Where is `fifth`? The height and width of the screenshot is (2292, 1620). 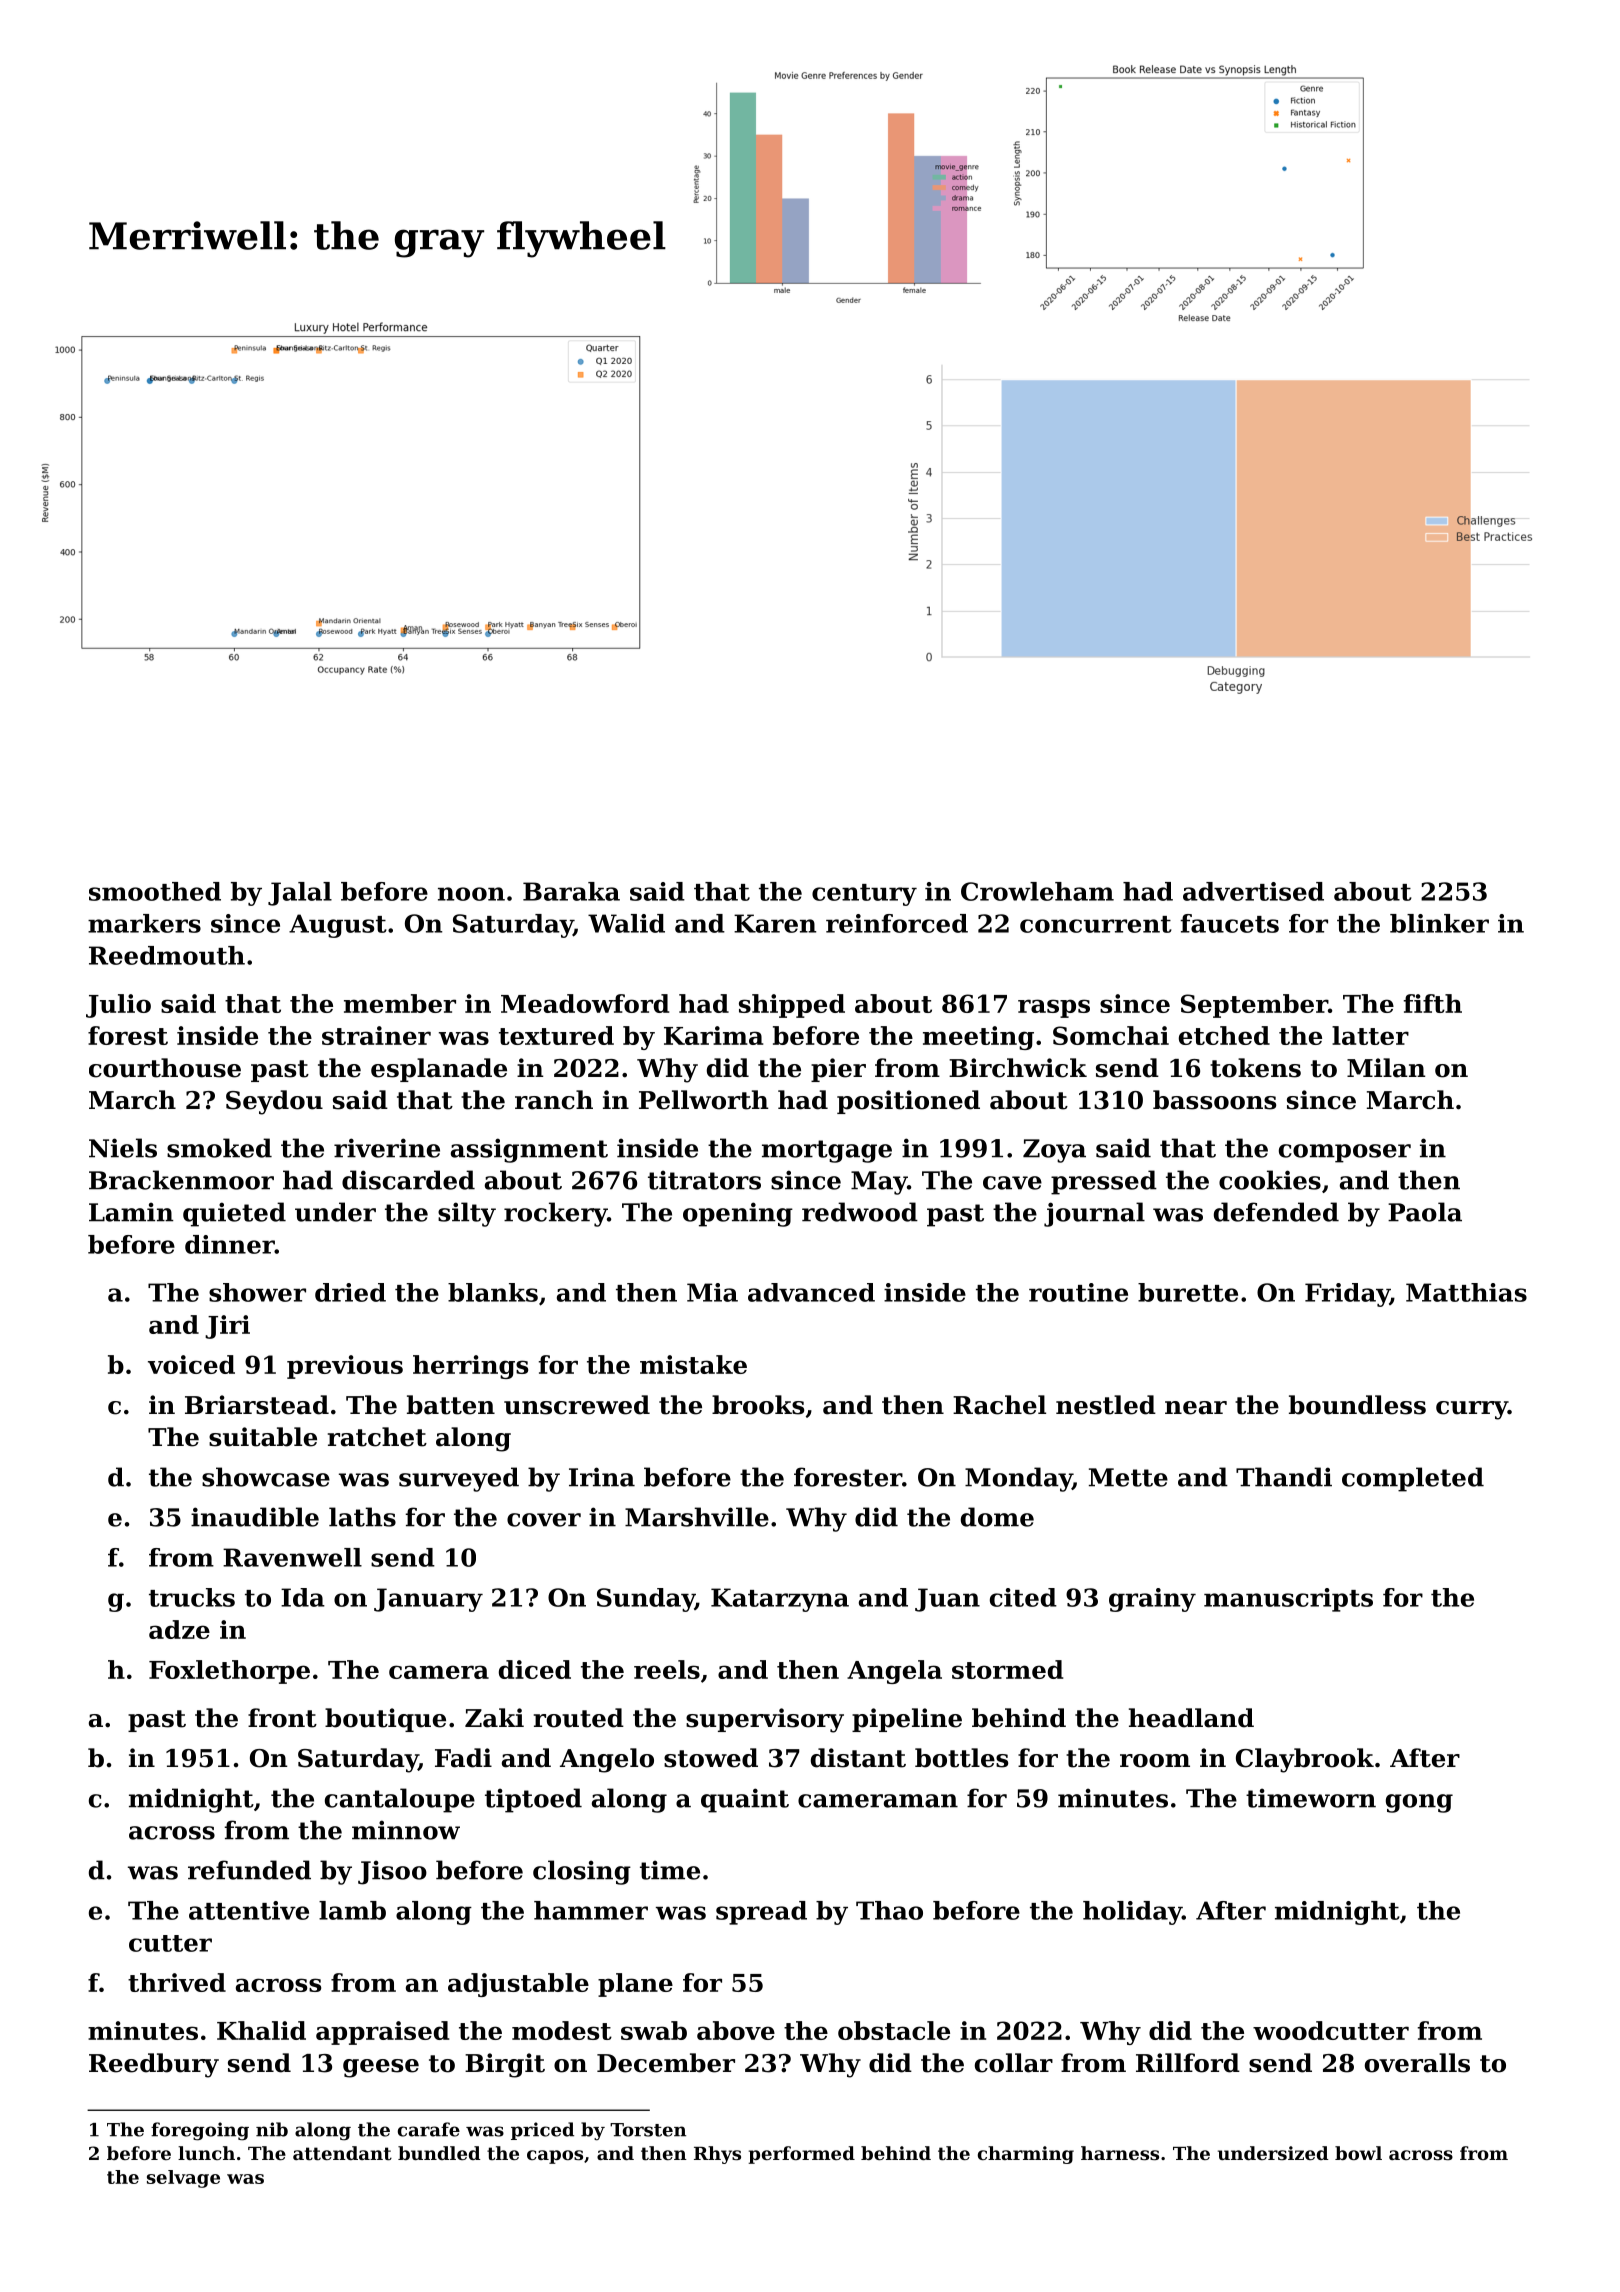 fifth is located at coordinates (1433, 1003).
